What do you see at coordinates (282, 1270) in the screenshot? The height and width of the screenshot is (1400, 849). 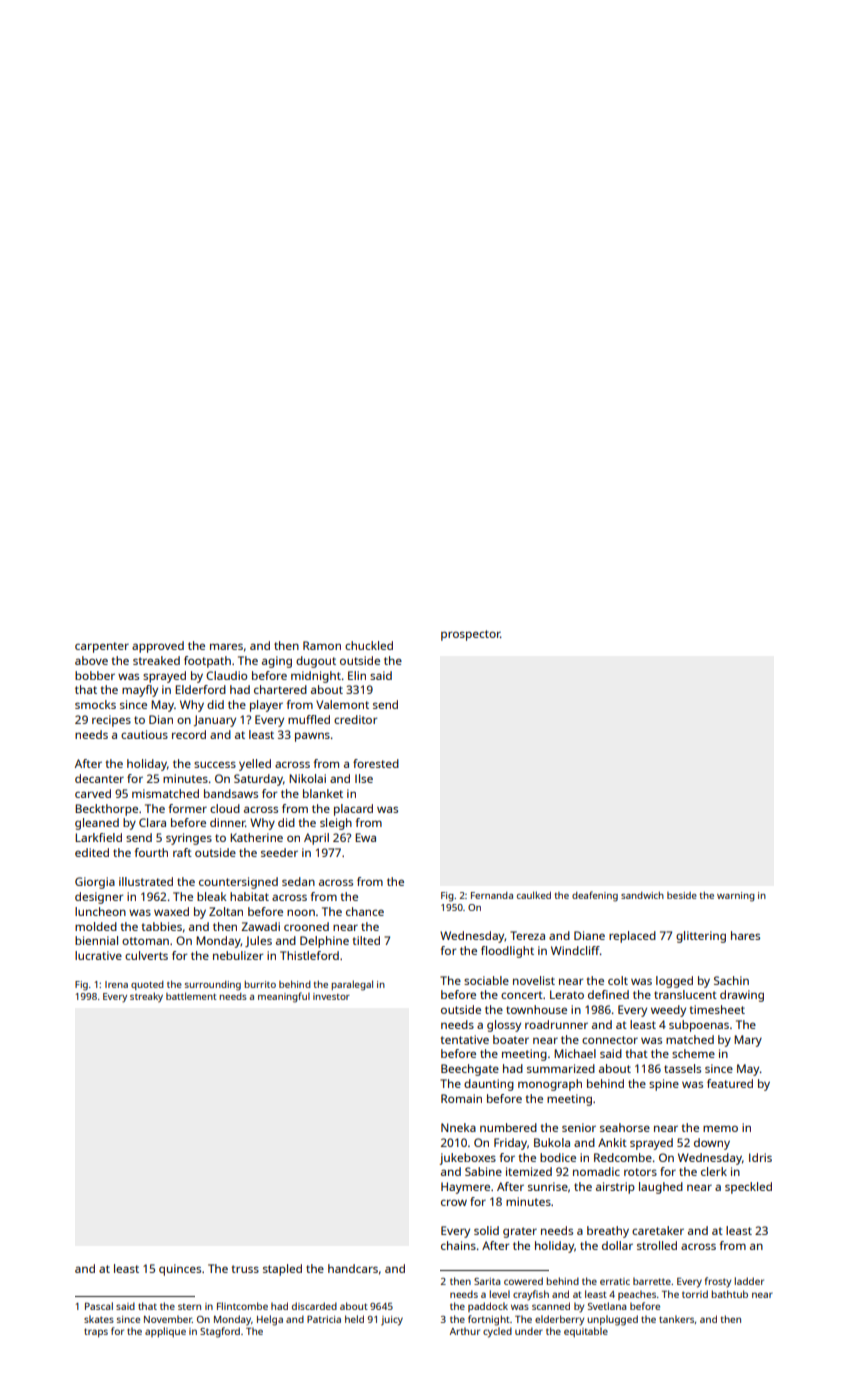 I see `stapled` at bounding box center [282, 1270].
